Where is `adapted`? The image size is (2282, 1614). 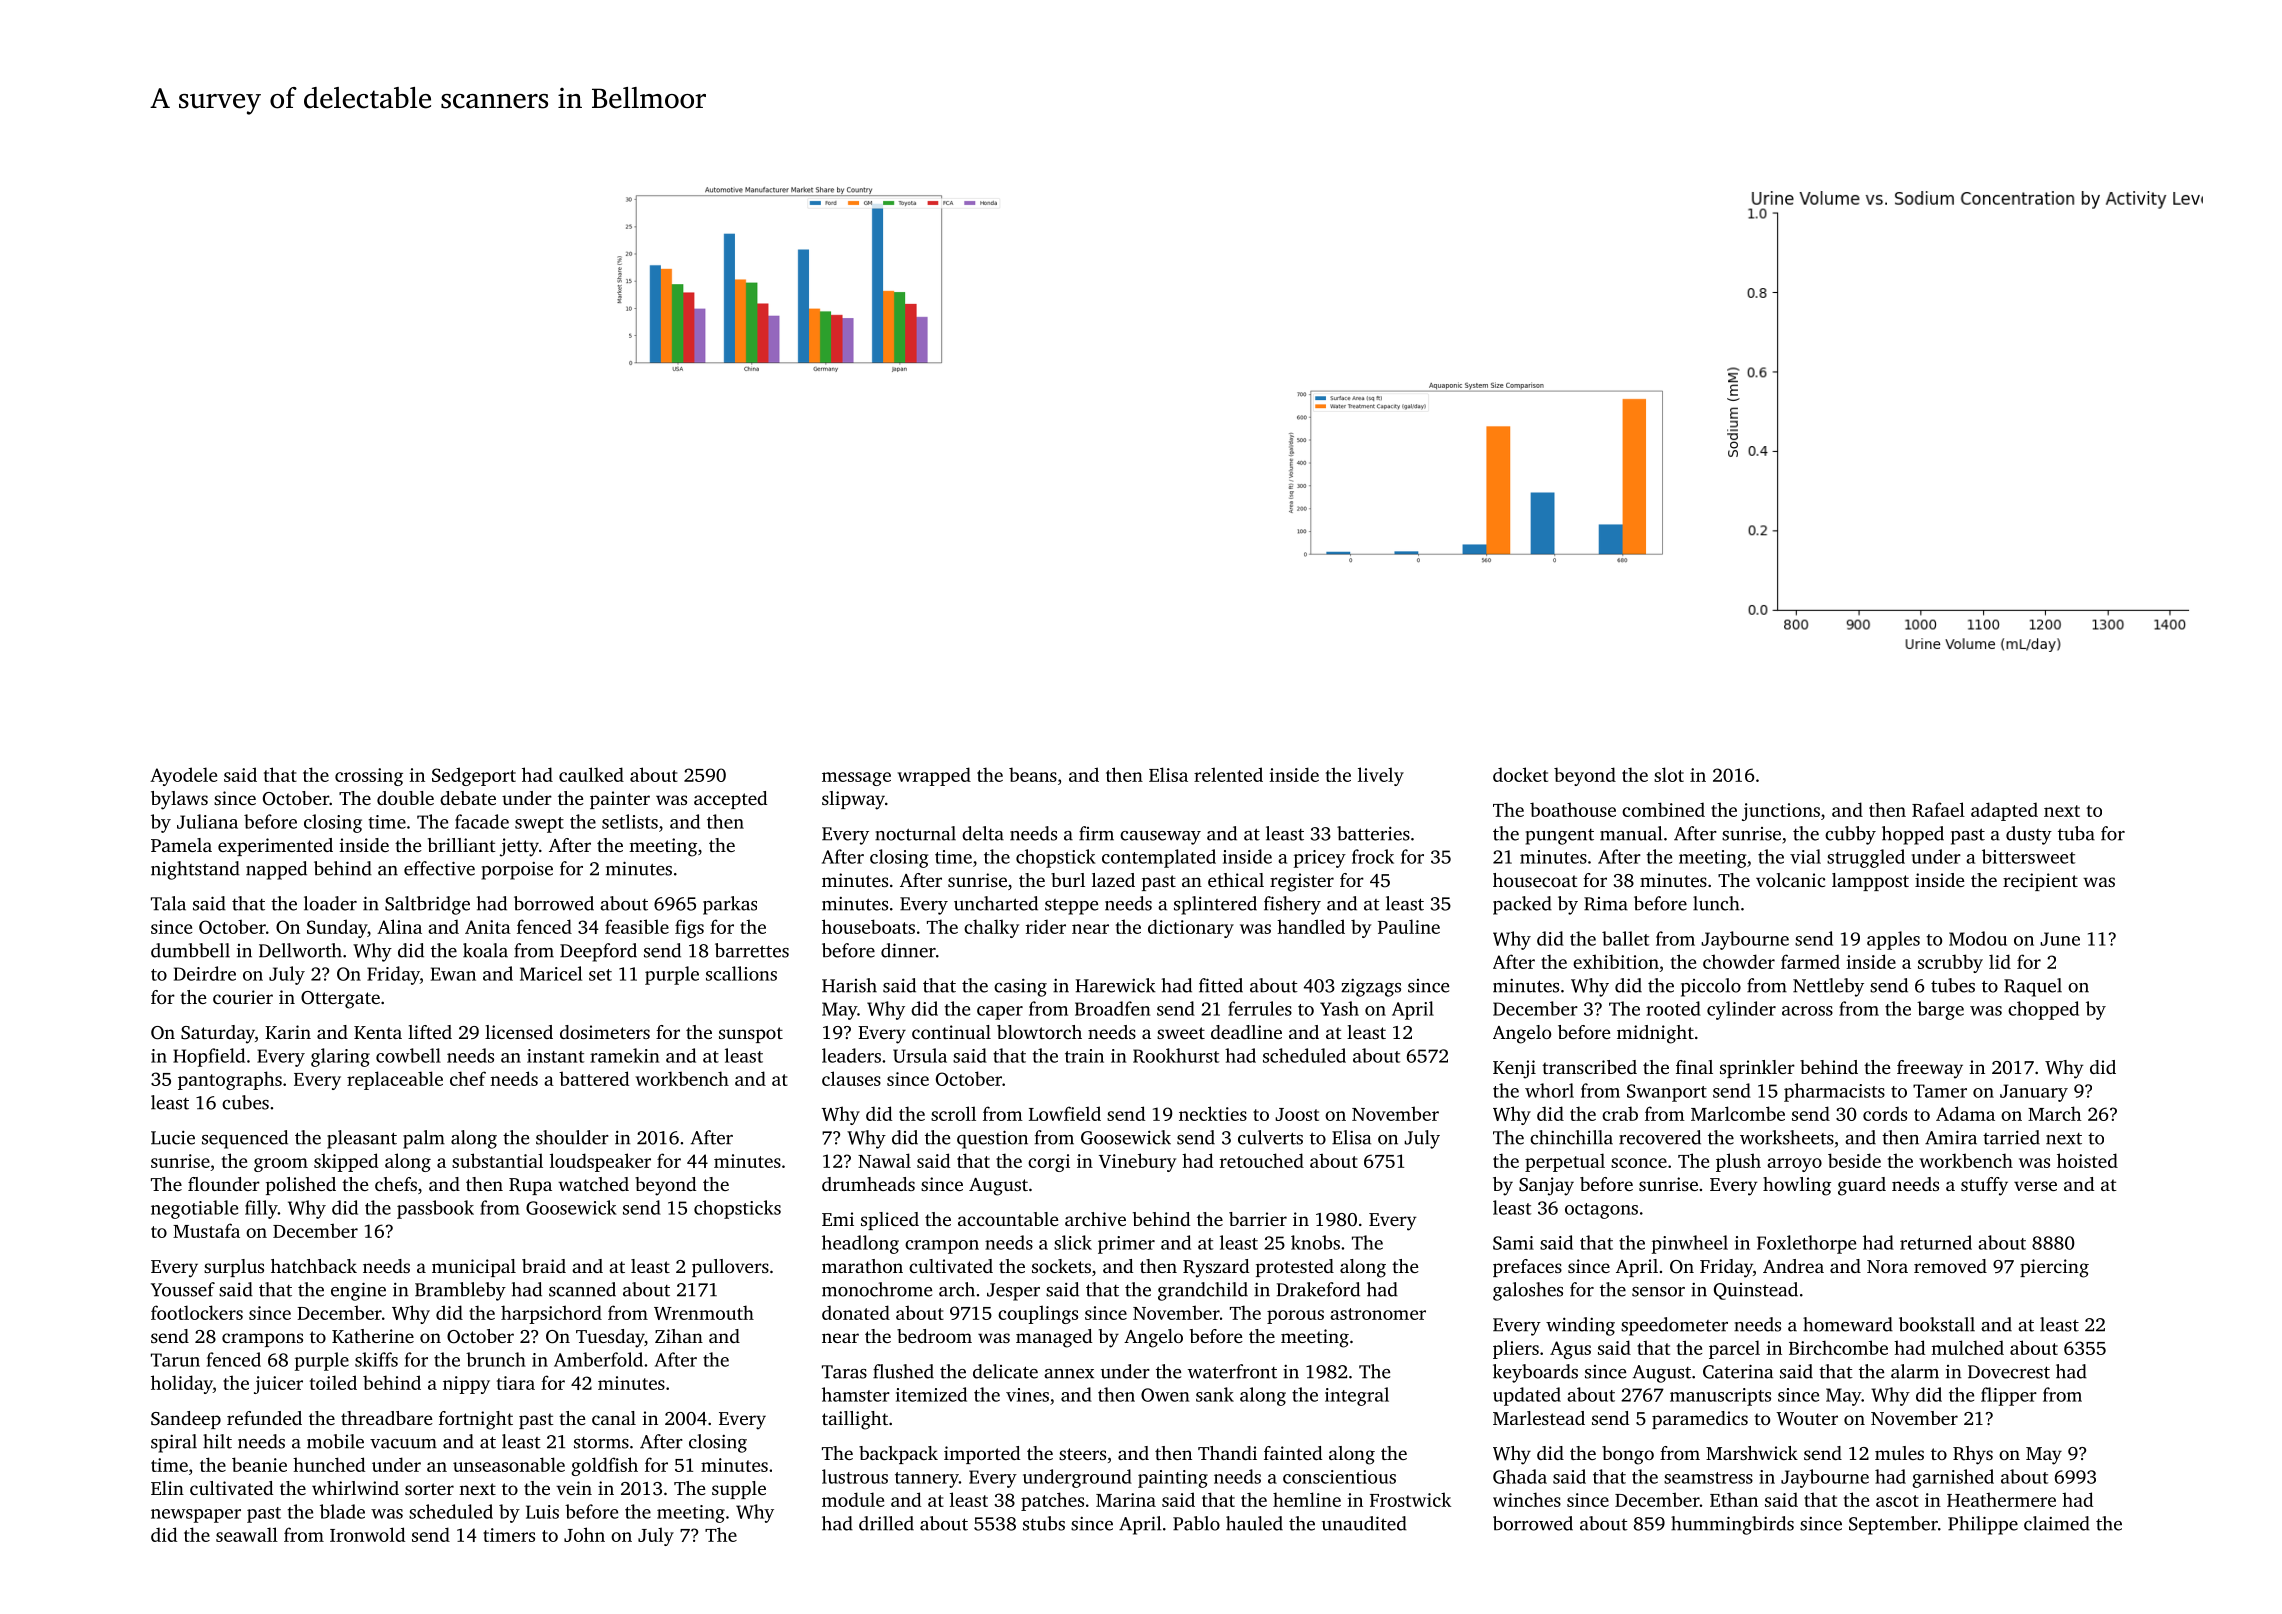
adapted is located at coordinates (2004, 811).
